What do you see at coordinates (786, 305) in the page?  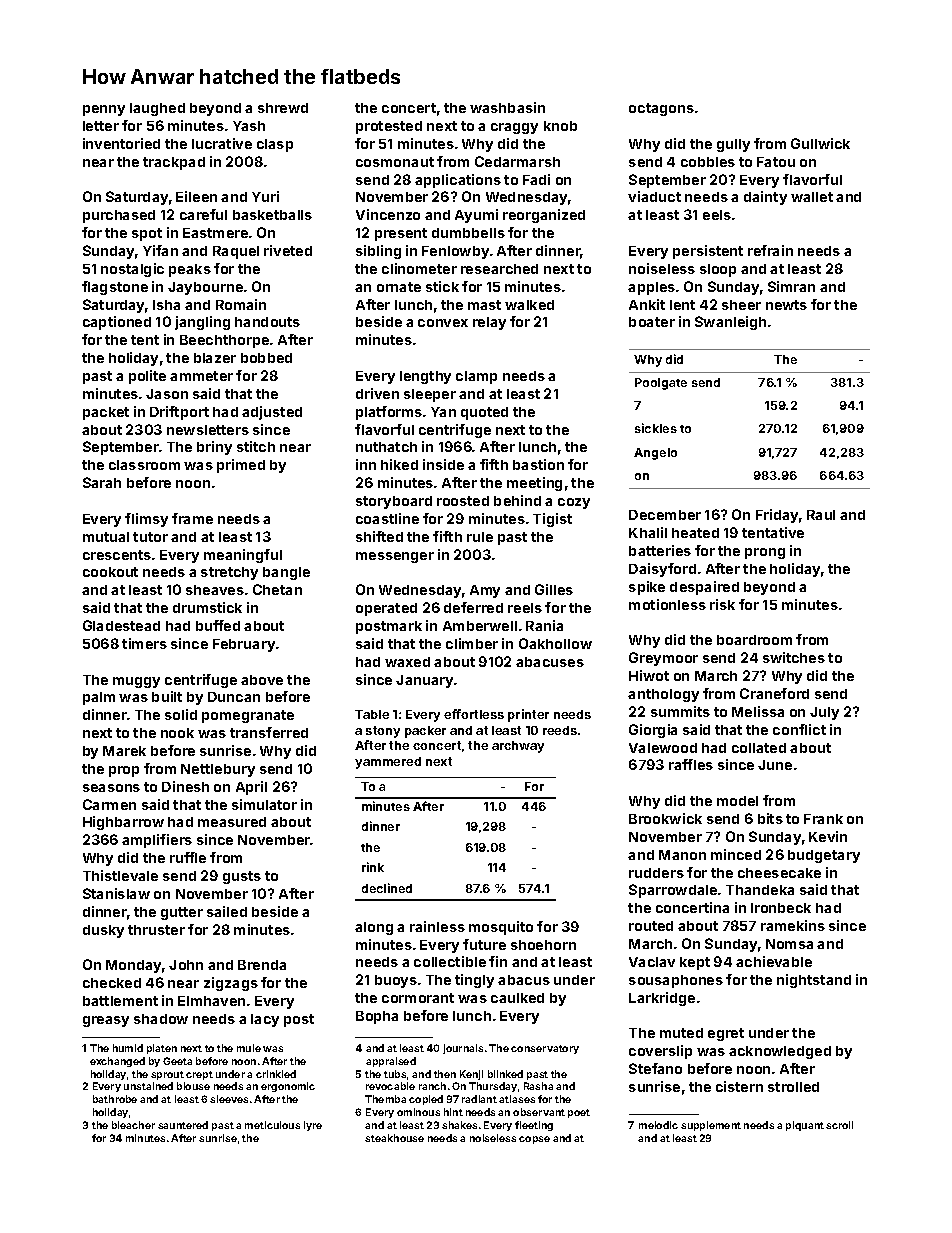 I see `newts` at bounding box center [786, 305].
